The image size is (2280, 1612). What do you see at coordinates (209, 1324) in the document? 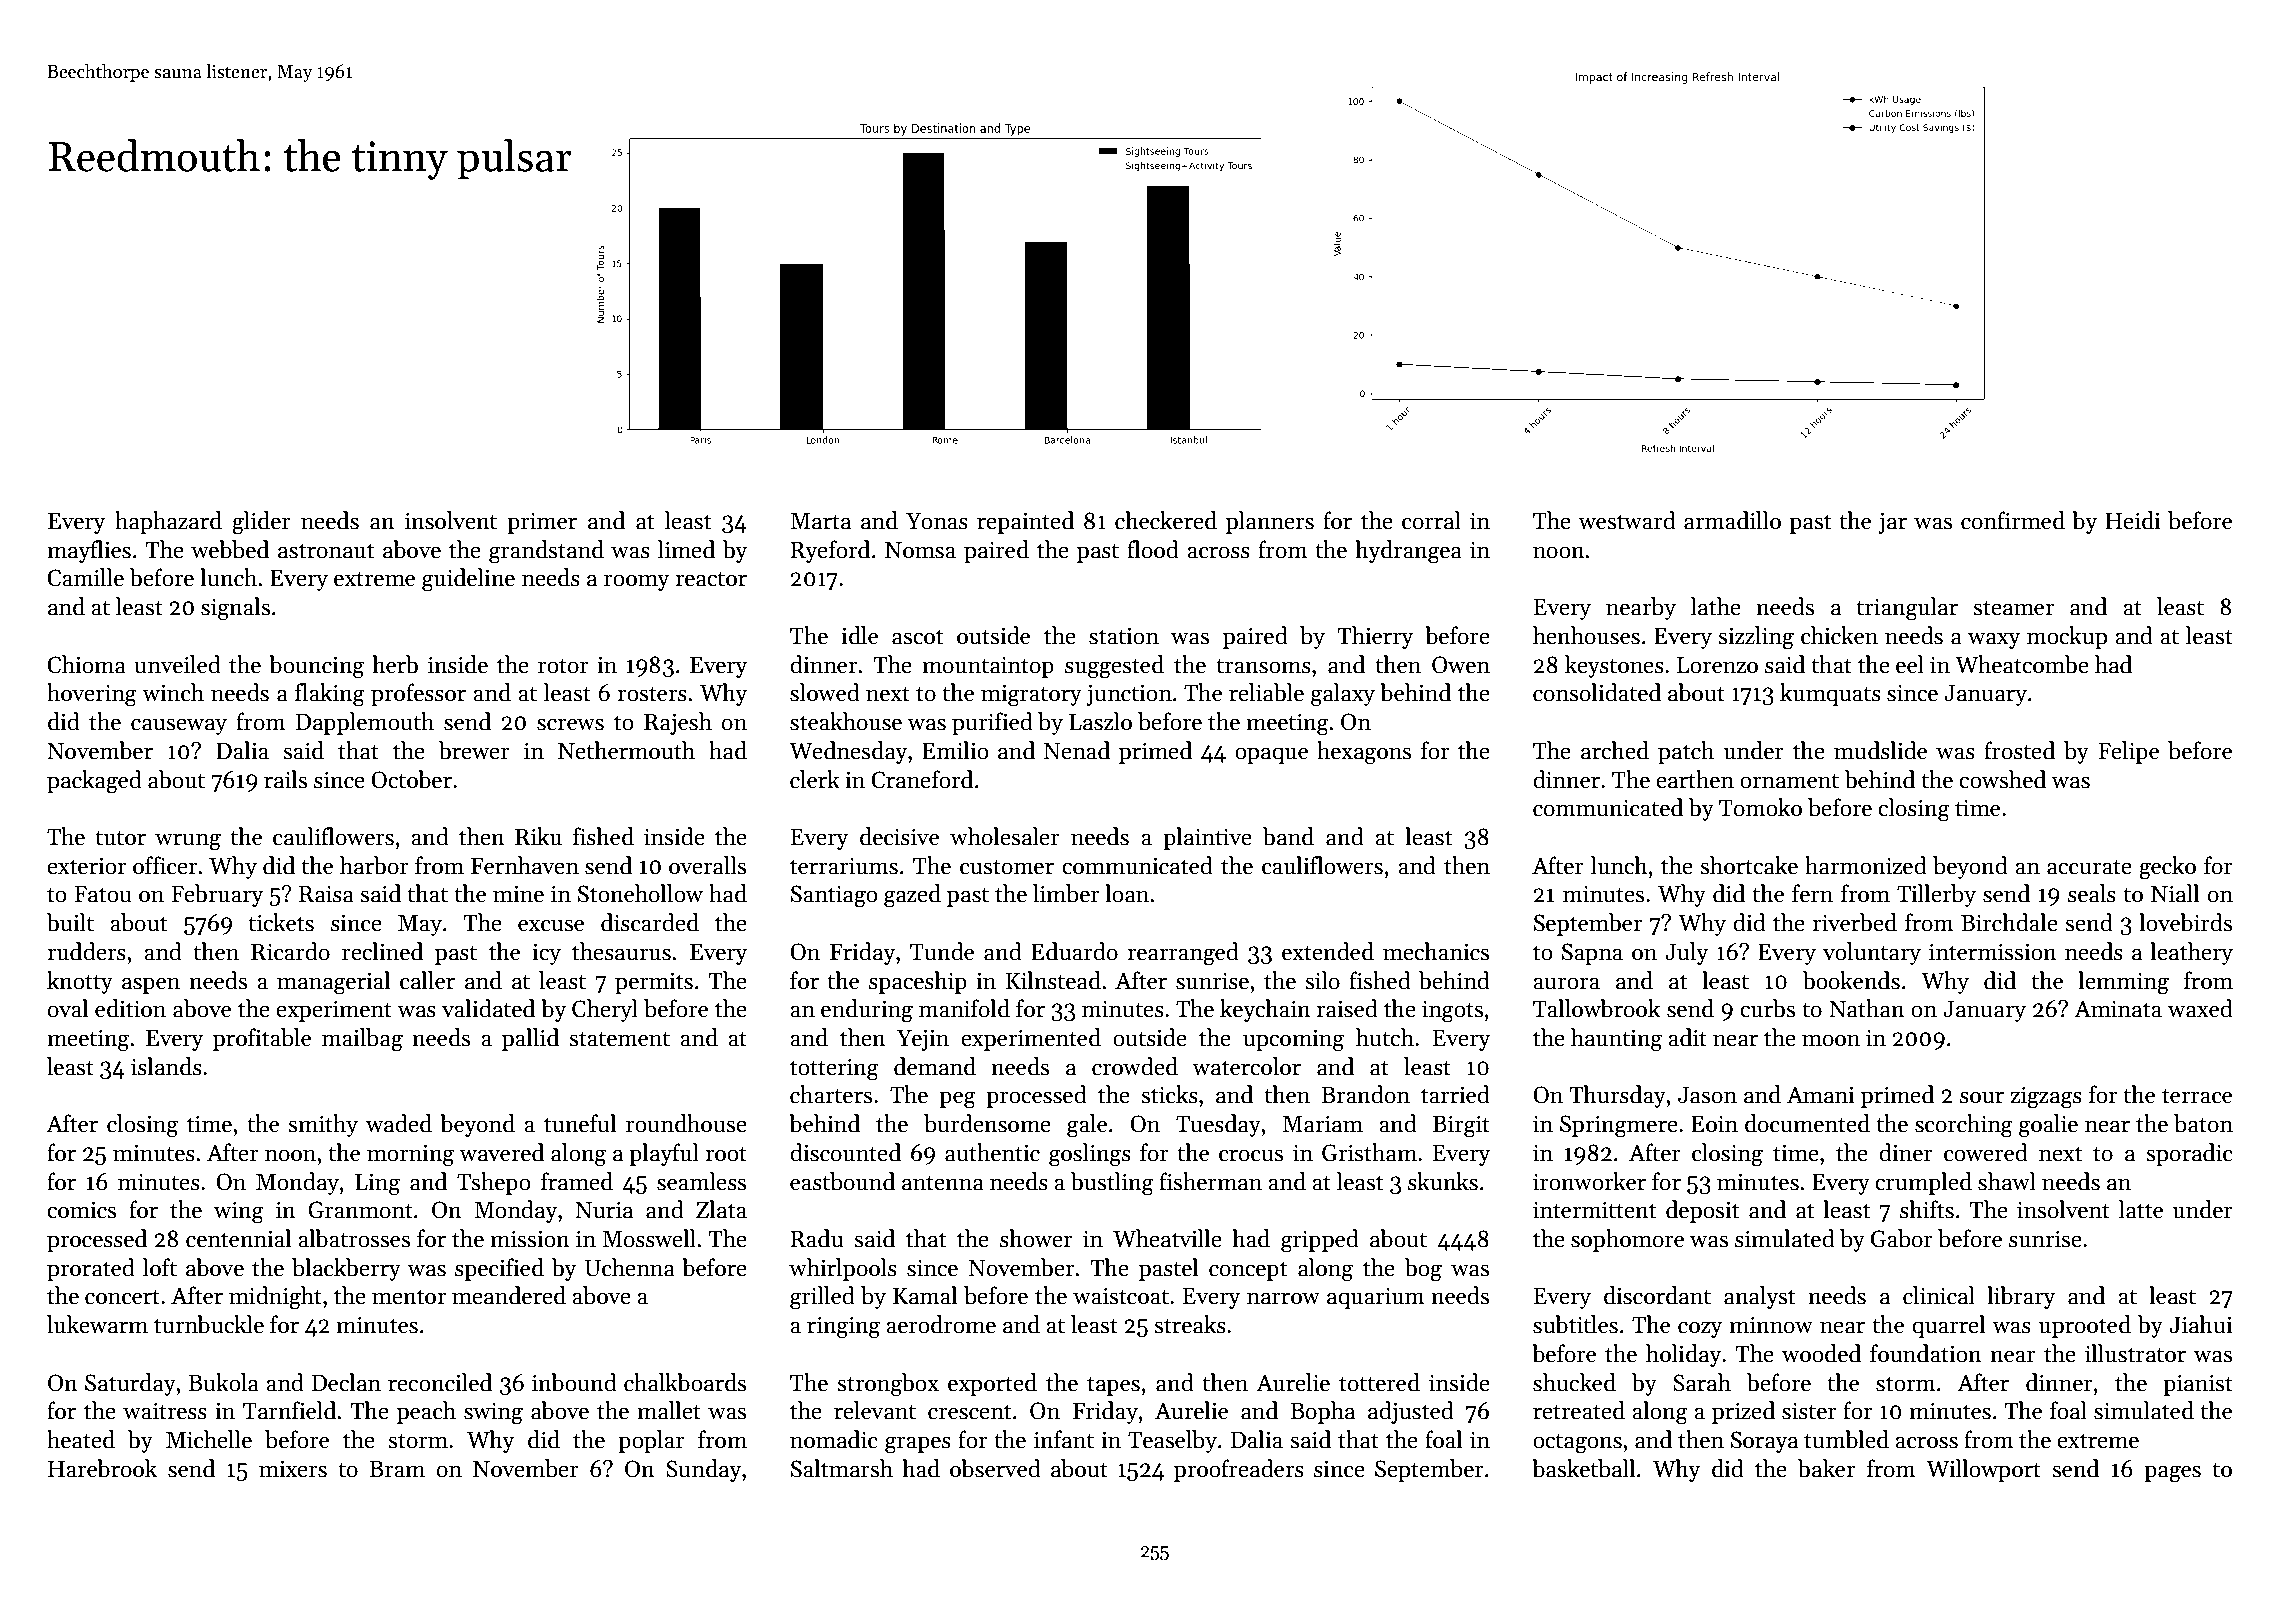
I see `turnbuckle` at bounding box center [209, 1324].
